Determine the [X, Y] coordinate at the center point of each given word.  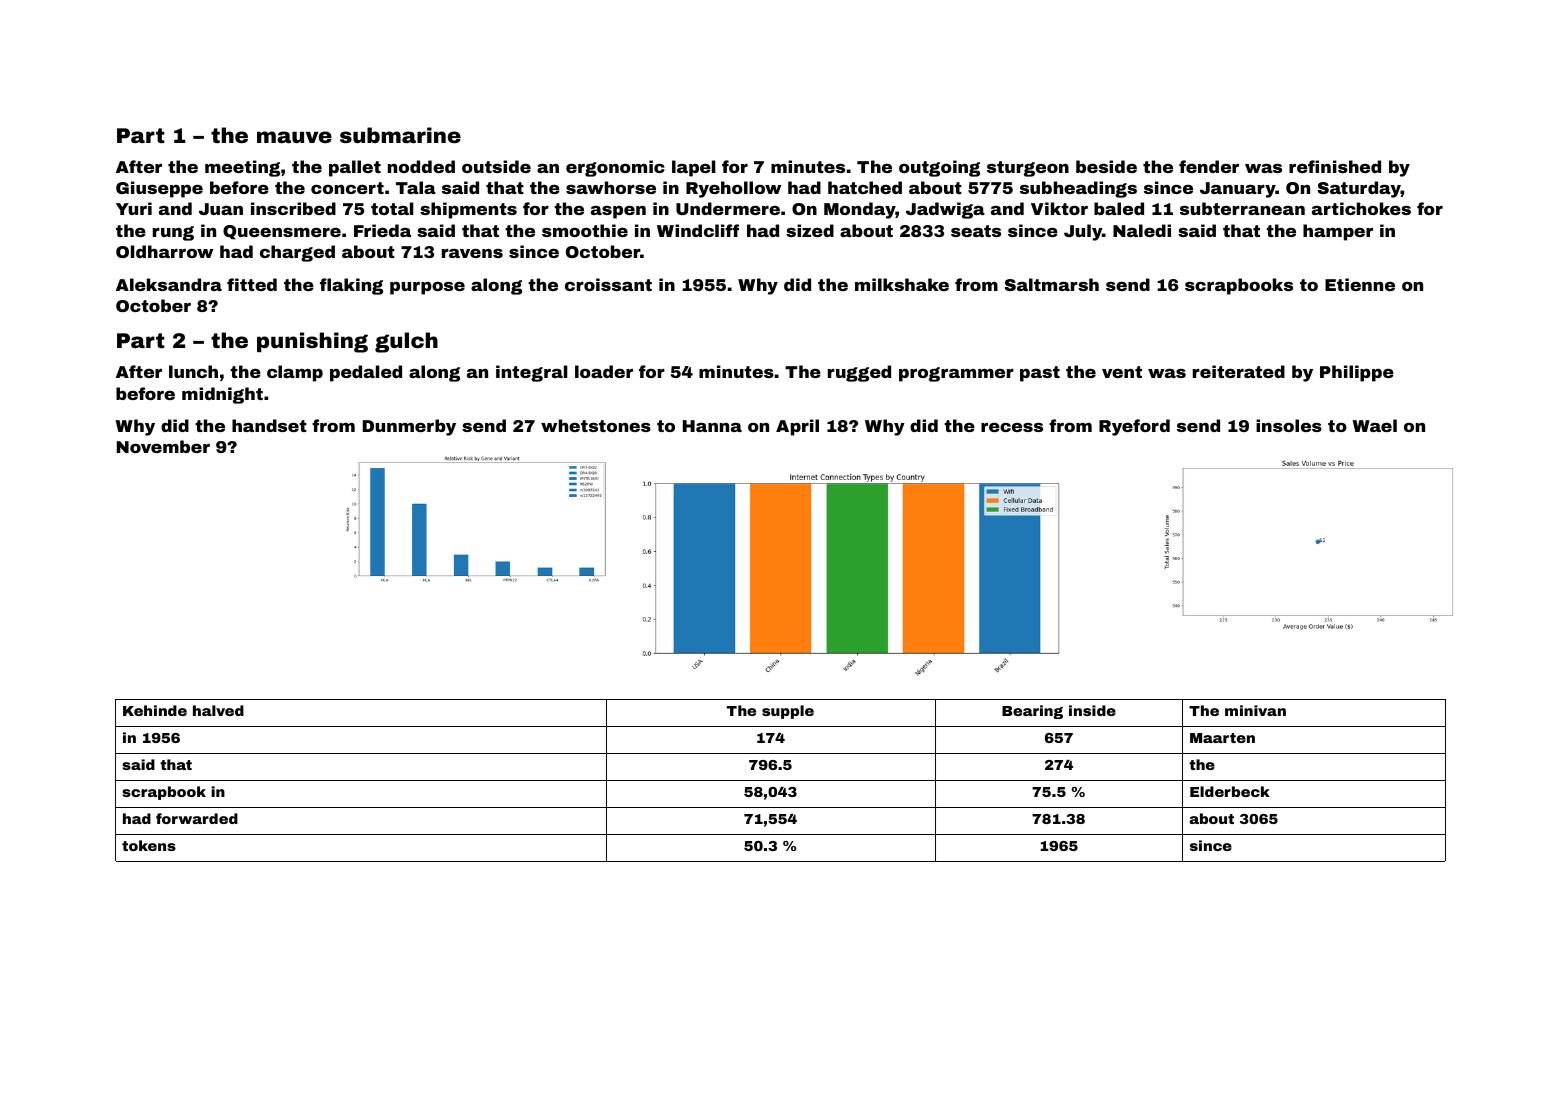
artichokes [1361, 208]
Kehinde [155, 710]
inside [1092, 710]
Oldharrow [164, 251]
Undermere [728, 208]
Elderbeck [1230, 791]
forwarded [197, 818]
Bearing [1032, 712]
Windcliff [698, 230]
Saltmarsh [1052, 284]
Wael [1374, 425]
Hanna [712, 426]
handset [269, 425]
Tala [416, 187]
